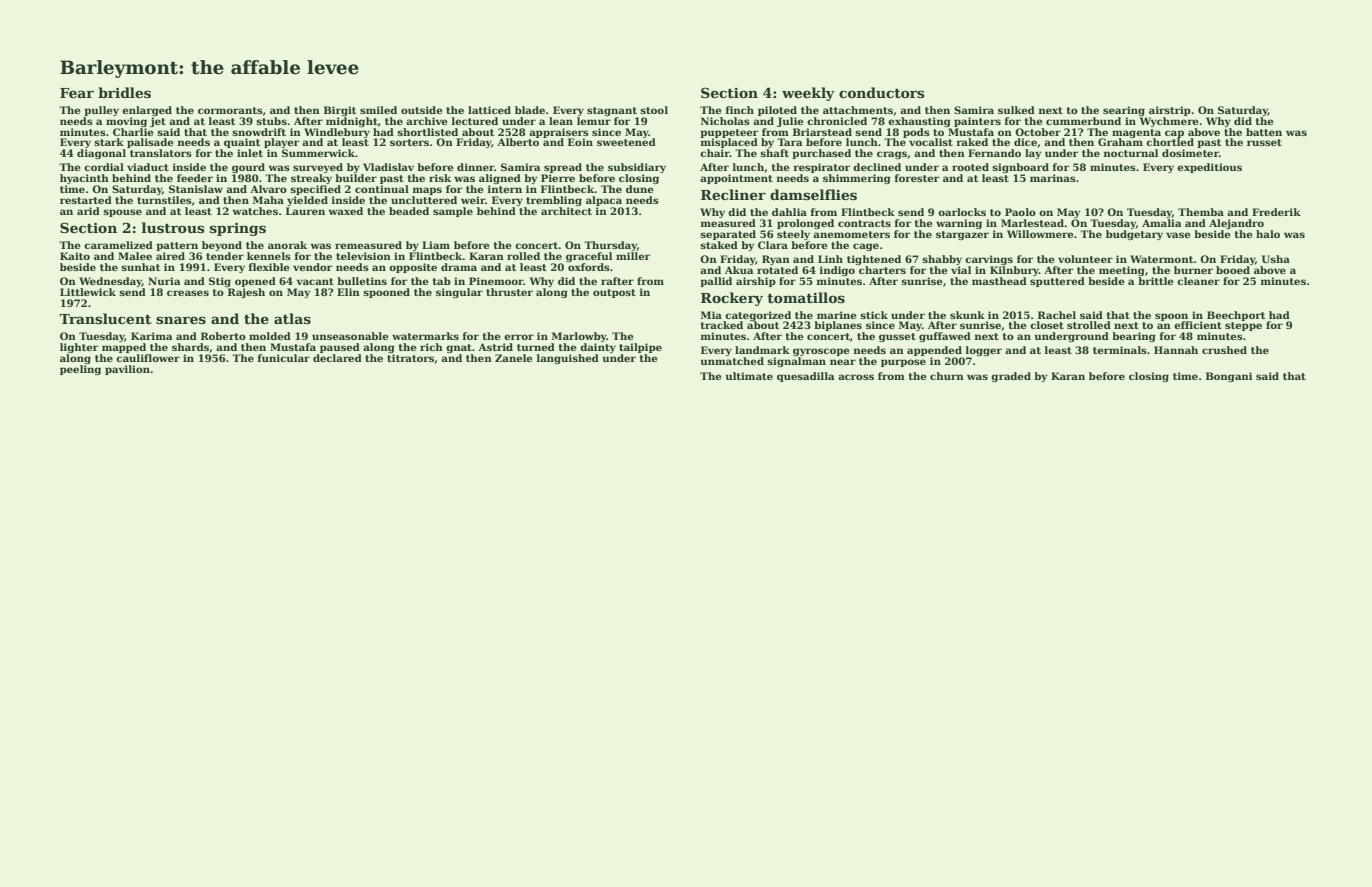 The image size is (1372, 887). What do you see at coordinates (967, 315) in the document?
I see `skunk` at bounding box center [967, 315].
